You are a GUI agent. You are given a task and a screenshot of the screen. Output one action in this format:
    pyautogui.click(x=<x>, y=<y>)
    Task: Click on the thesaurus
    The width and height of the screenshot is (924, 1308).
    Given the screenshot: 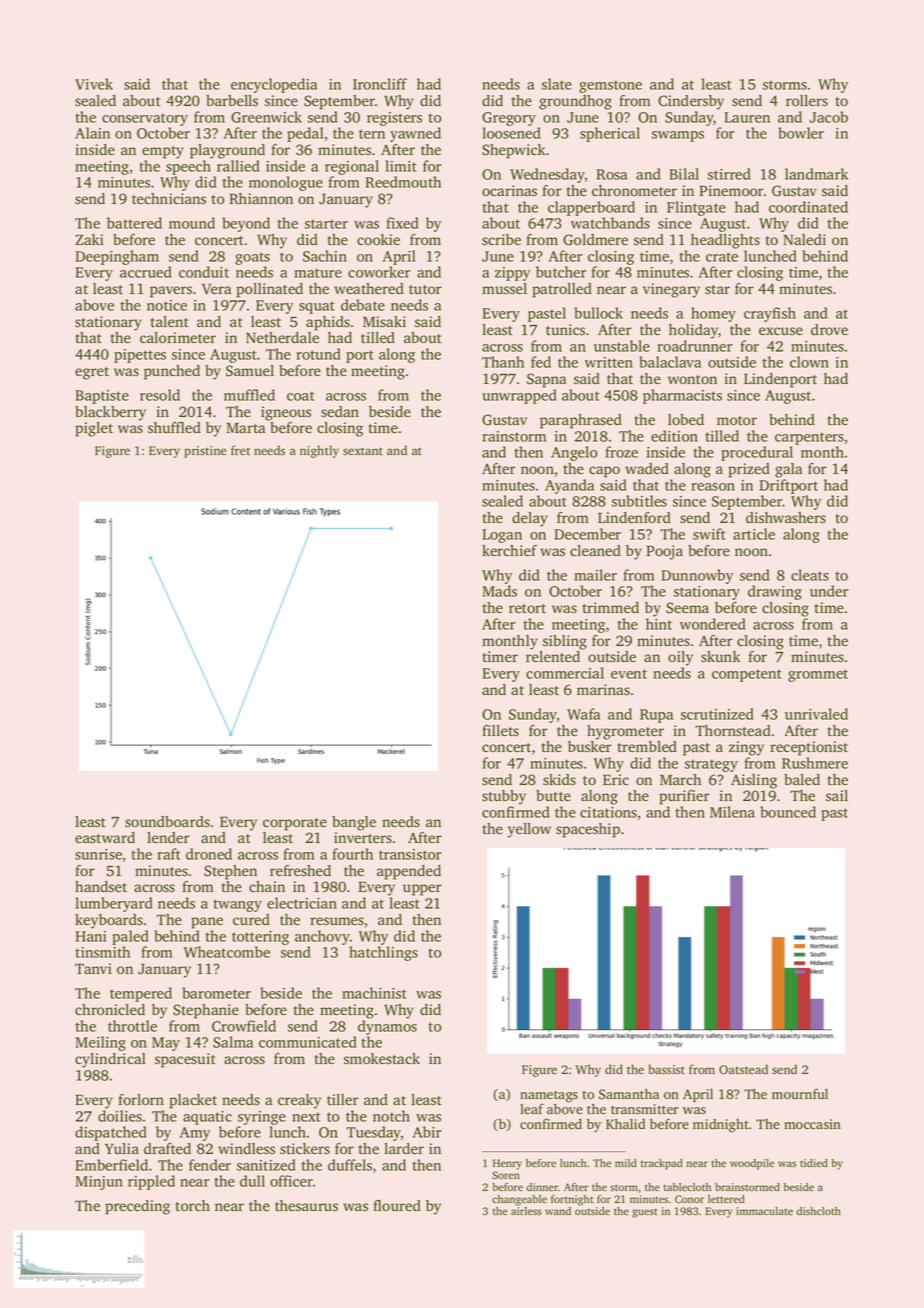 What is the action you would take?
    pyautogui.click(x=306, y=1206)
